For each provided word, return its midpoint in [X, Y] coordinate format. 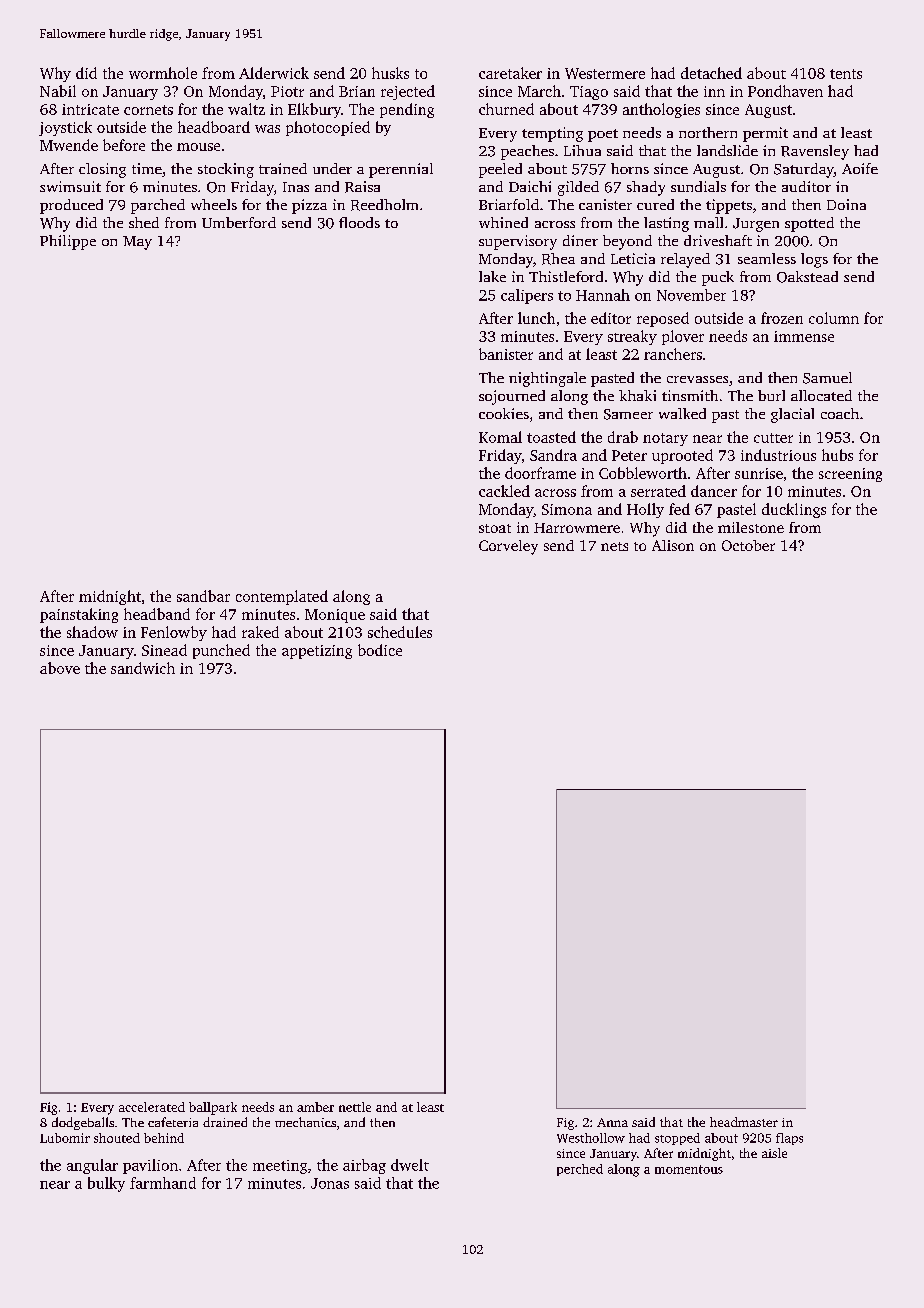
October [748, 545]
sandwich [143, 668]
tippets [729, 206]
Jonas [330, 1183]
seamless [767, 258]
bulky [106, 1184]
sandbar [203, 596]
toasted [551, 437]
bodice [380, 650]
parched [158, 206]
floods [359, 222]
